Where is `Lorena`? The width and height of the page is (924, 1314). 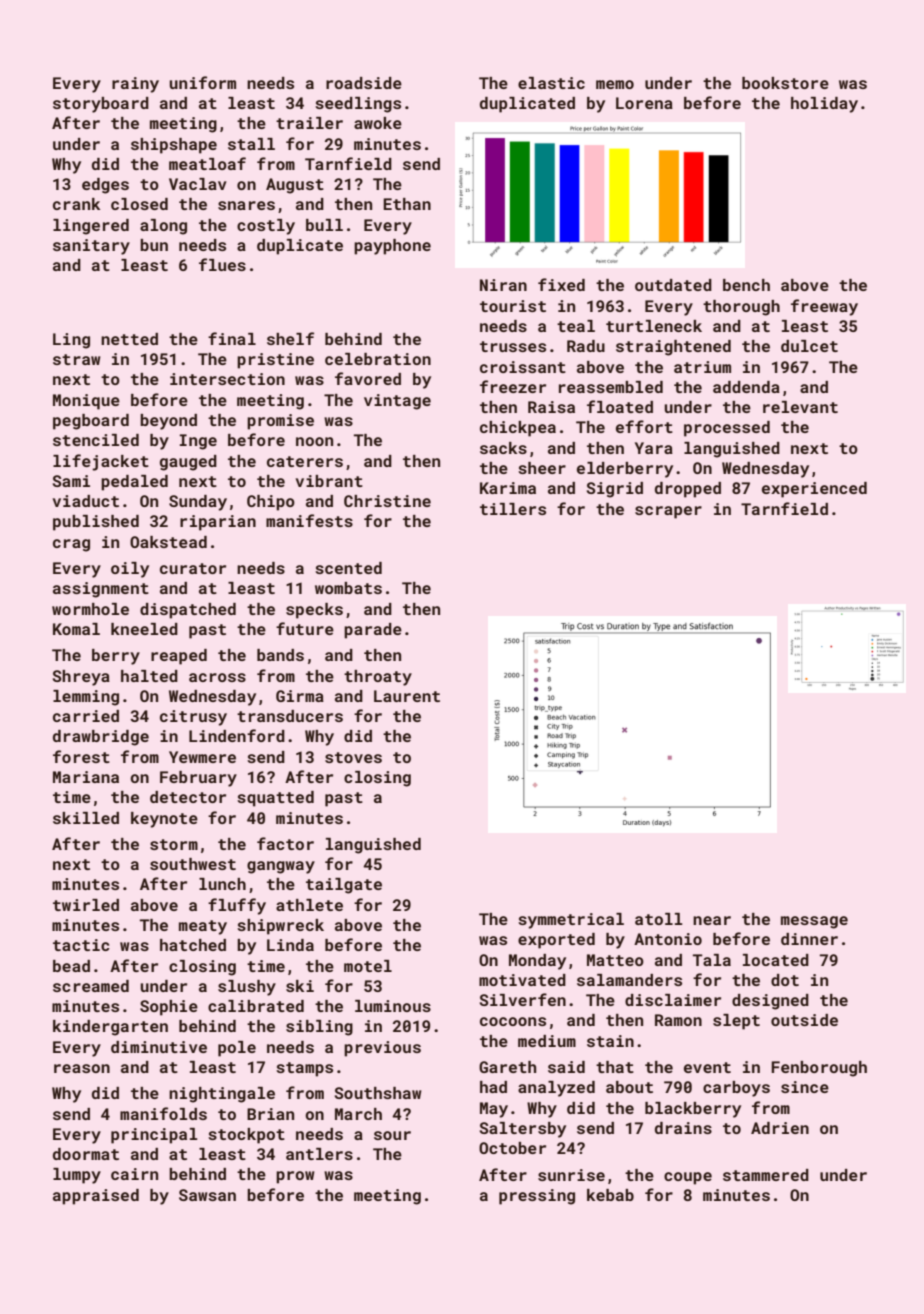 Lorena is located at coordinates (644, 103).
